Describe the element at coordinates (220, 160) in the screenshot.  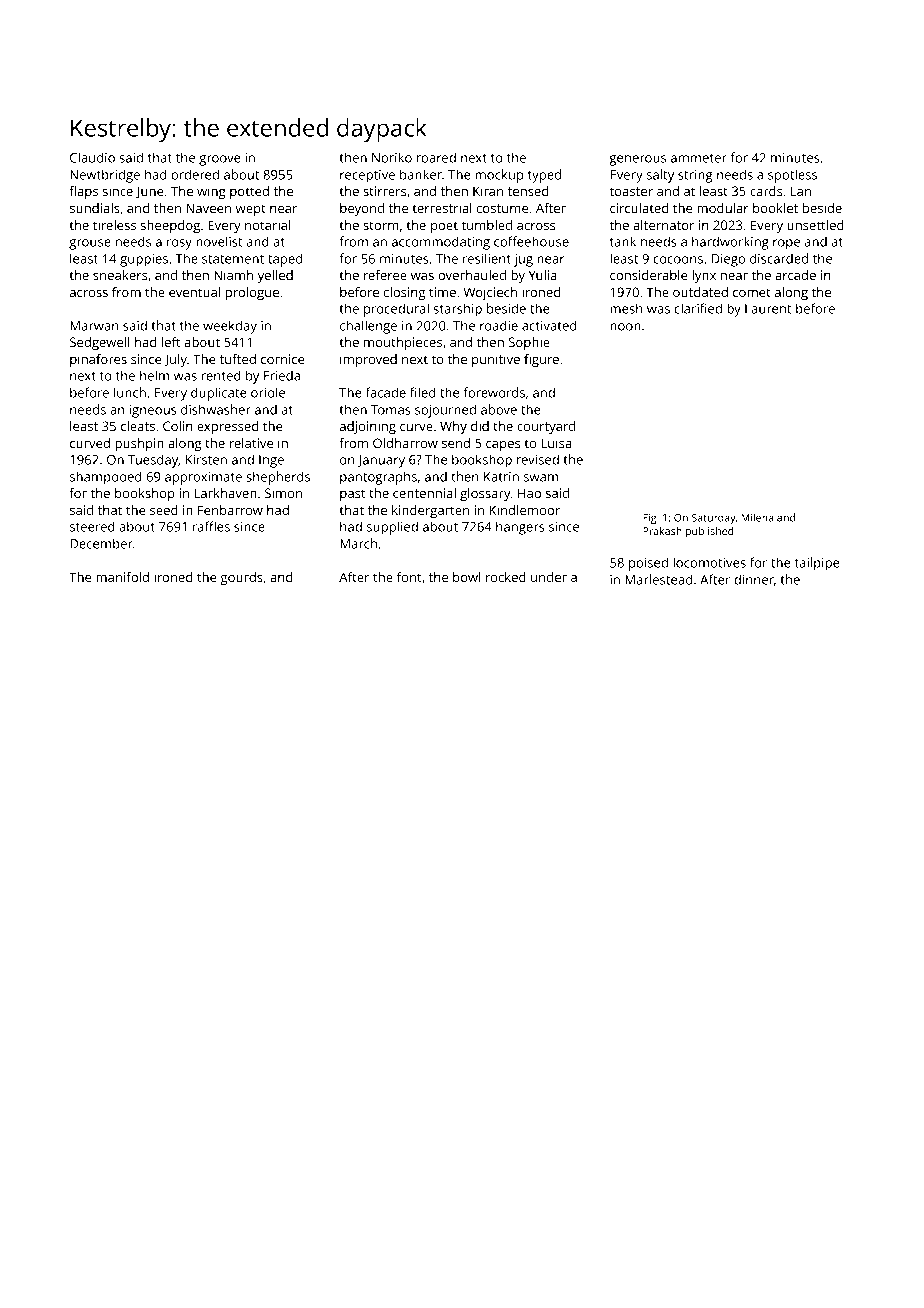
I see `groove` at that location.
